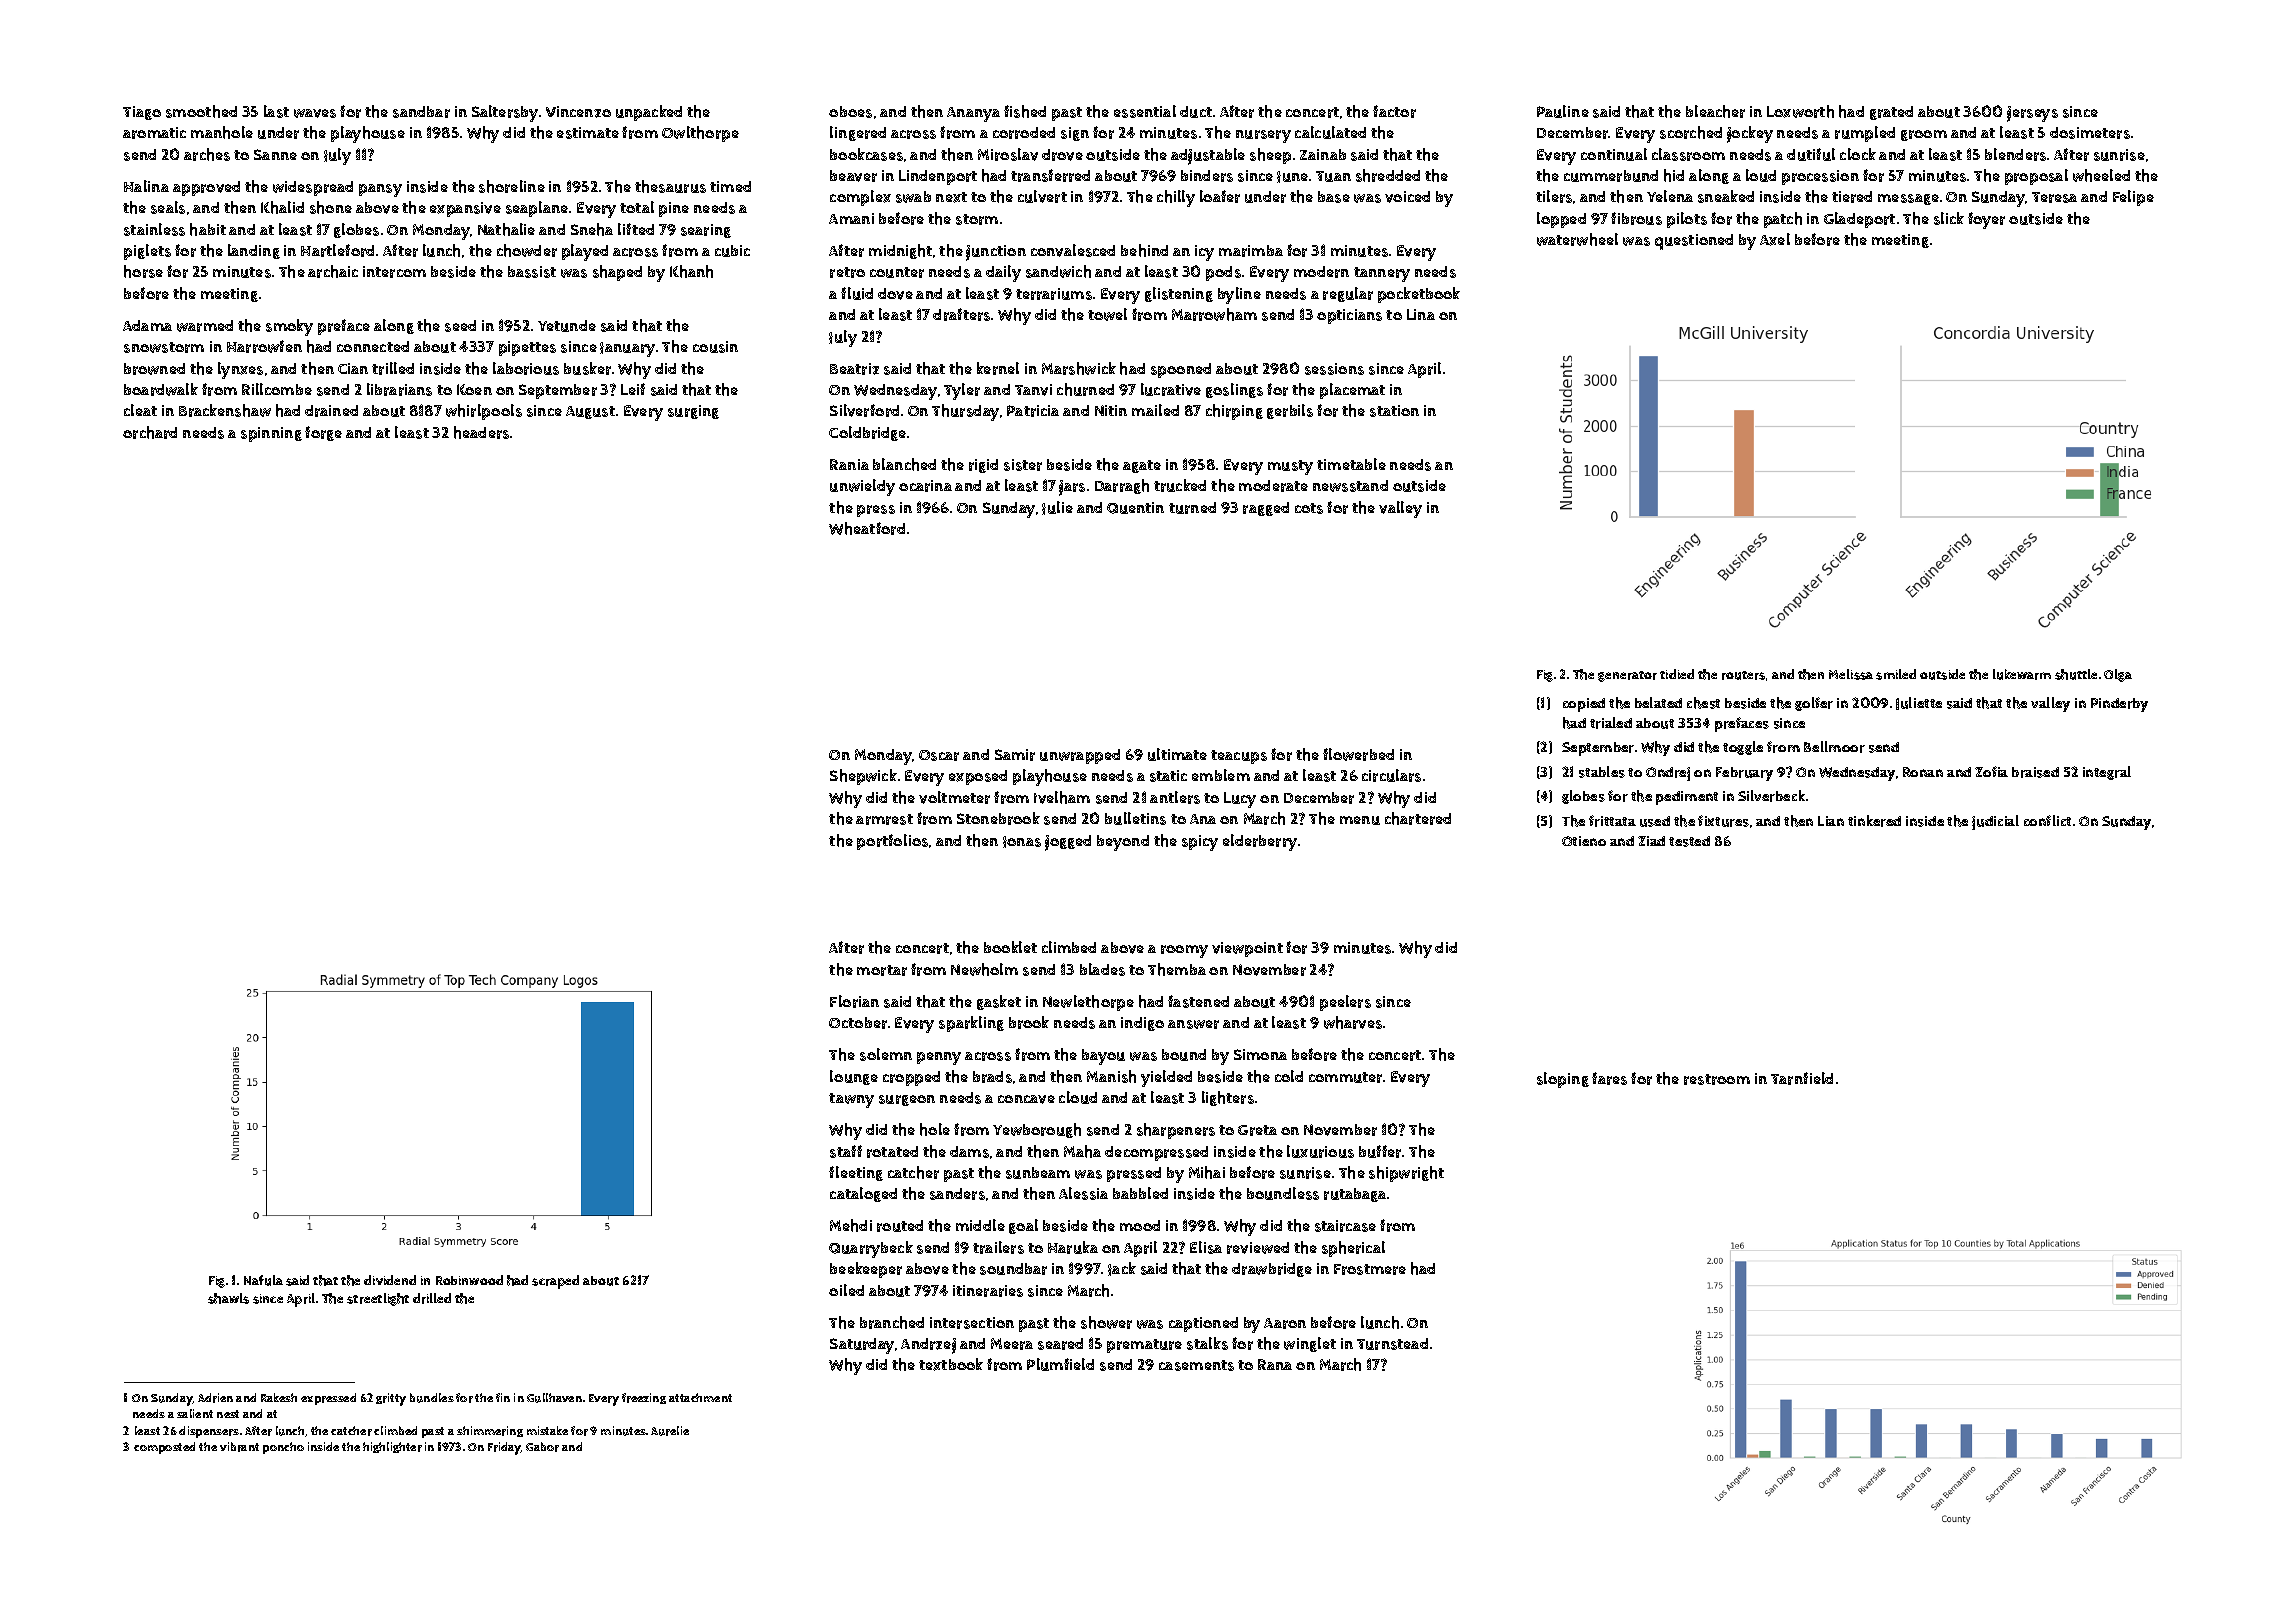 This screenshot has height=1620, width=2292. Describe the element at coordinates (1350, 486) in the screenshot. I see `newsstand` at that location.
